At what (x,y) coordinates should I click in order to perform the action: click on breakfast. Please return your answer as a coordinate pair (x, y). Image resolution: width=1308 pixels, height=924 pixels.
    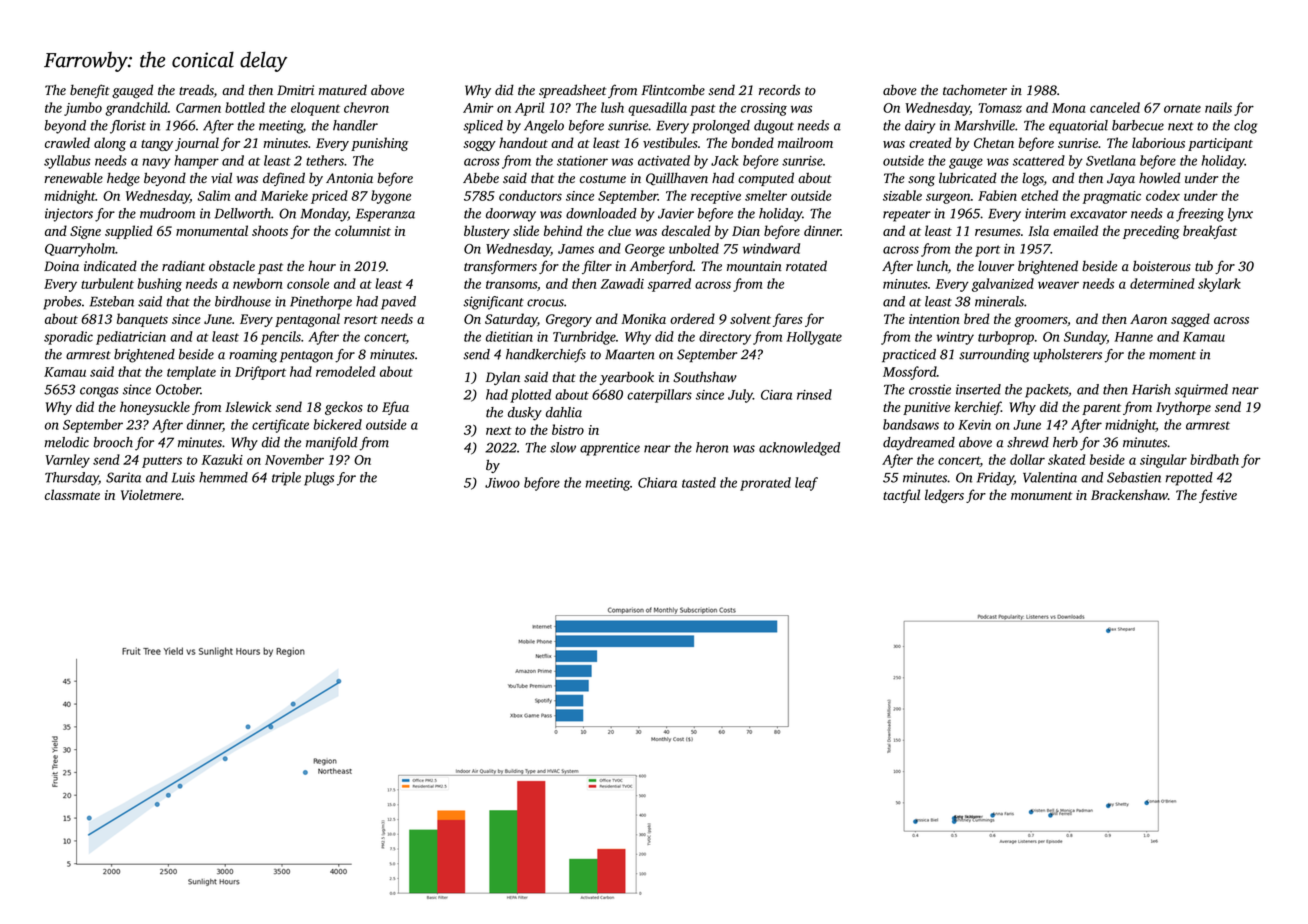
    Looking at the image, I should click on (1210, 232).
